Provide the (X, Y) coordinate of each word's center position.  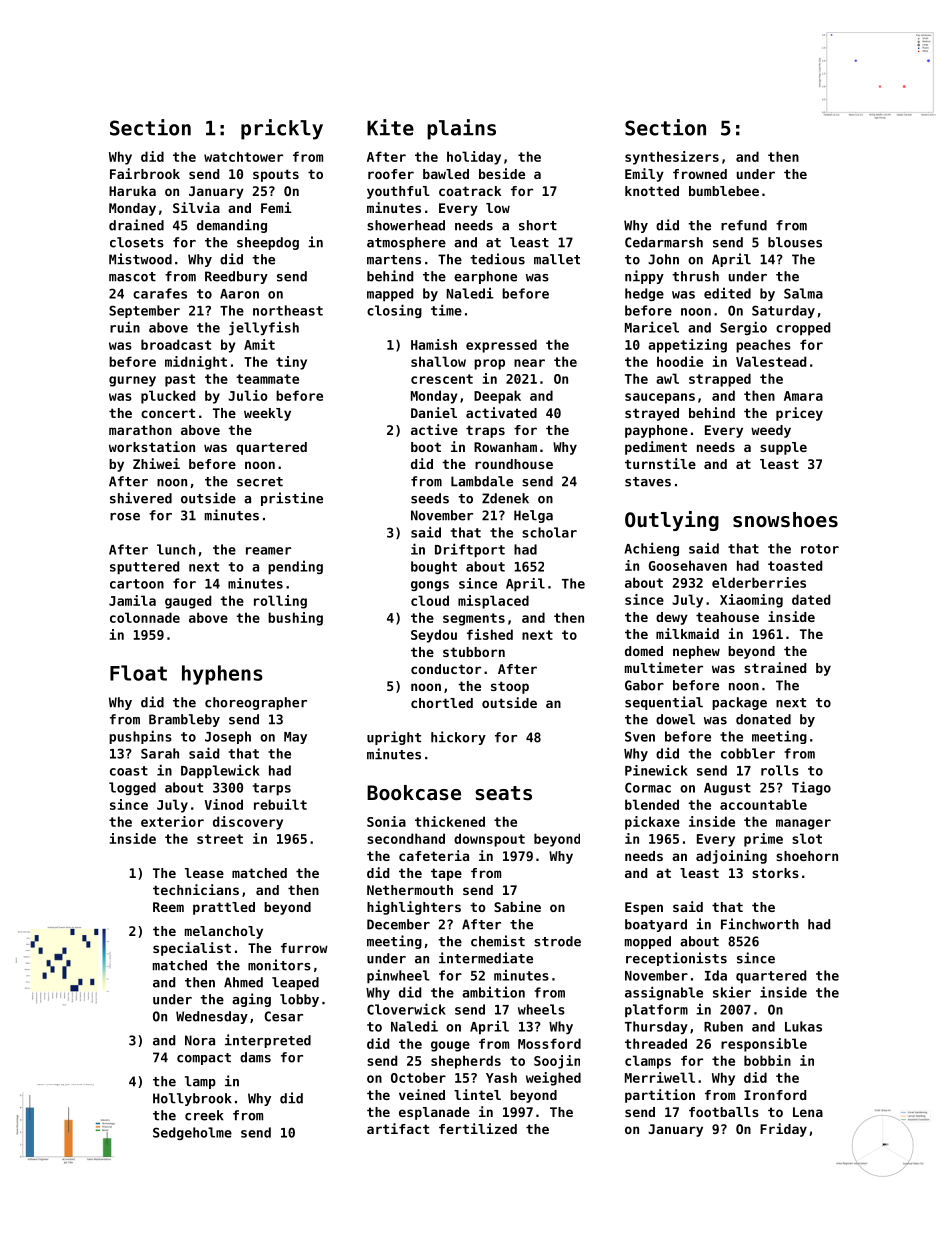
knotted (652, 191)
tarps (272, 789)
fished (490, 634)
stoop (510, 687)
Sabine (517, 906)
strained (775, 667)
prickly (282, 129)
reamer (268, 551)
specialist (192, 949)
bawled (446, 174)
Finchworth (760, 924)
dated (811, 599)
